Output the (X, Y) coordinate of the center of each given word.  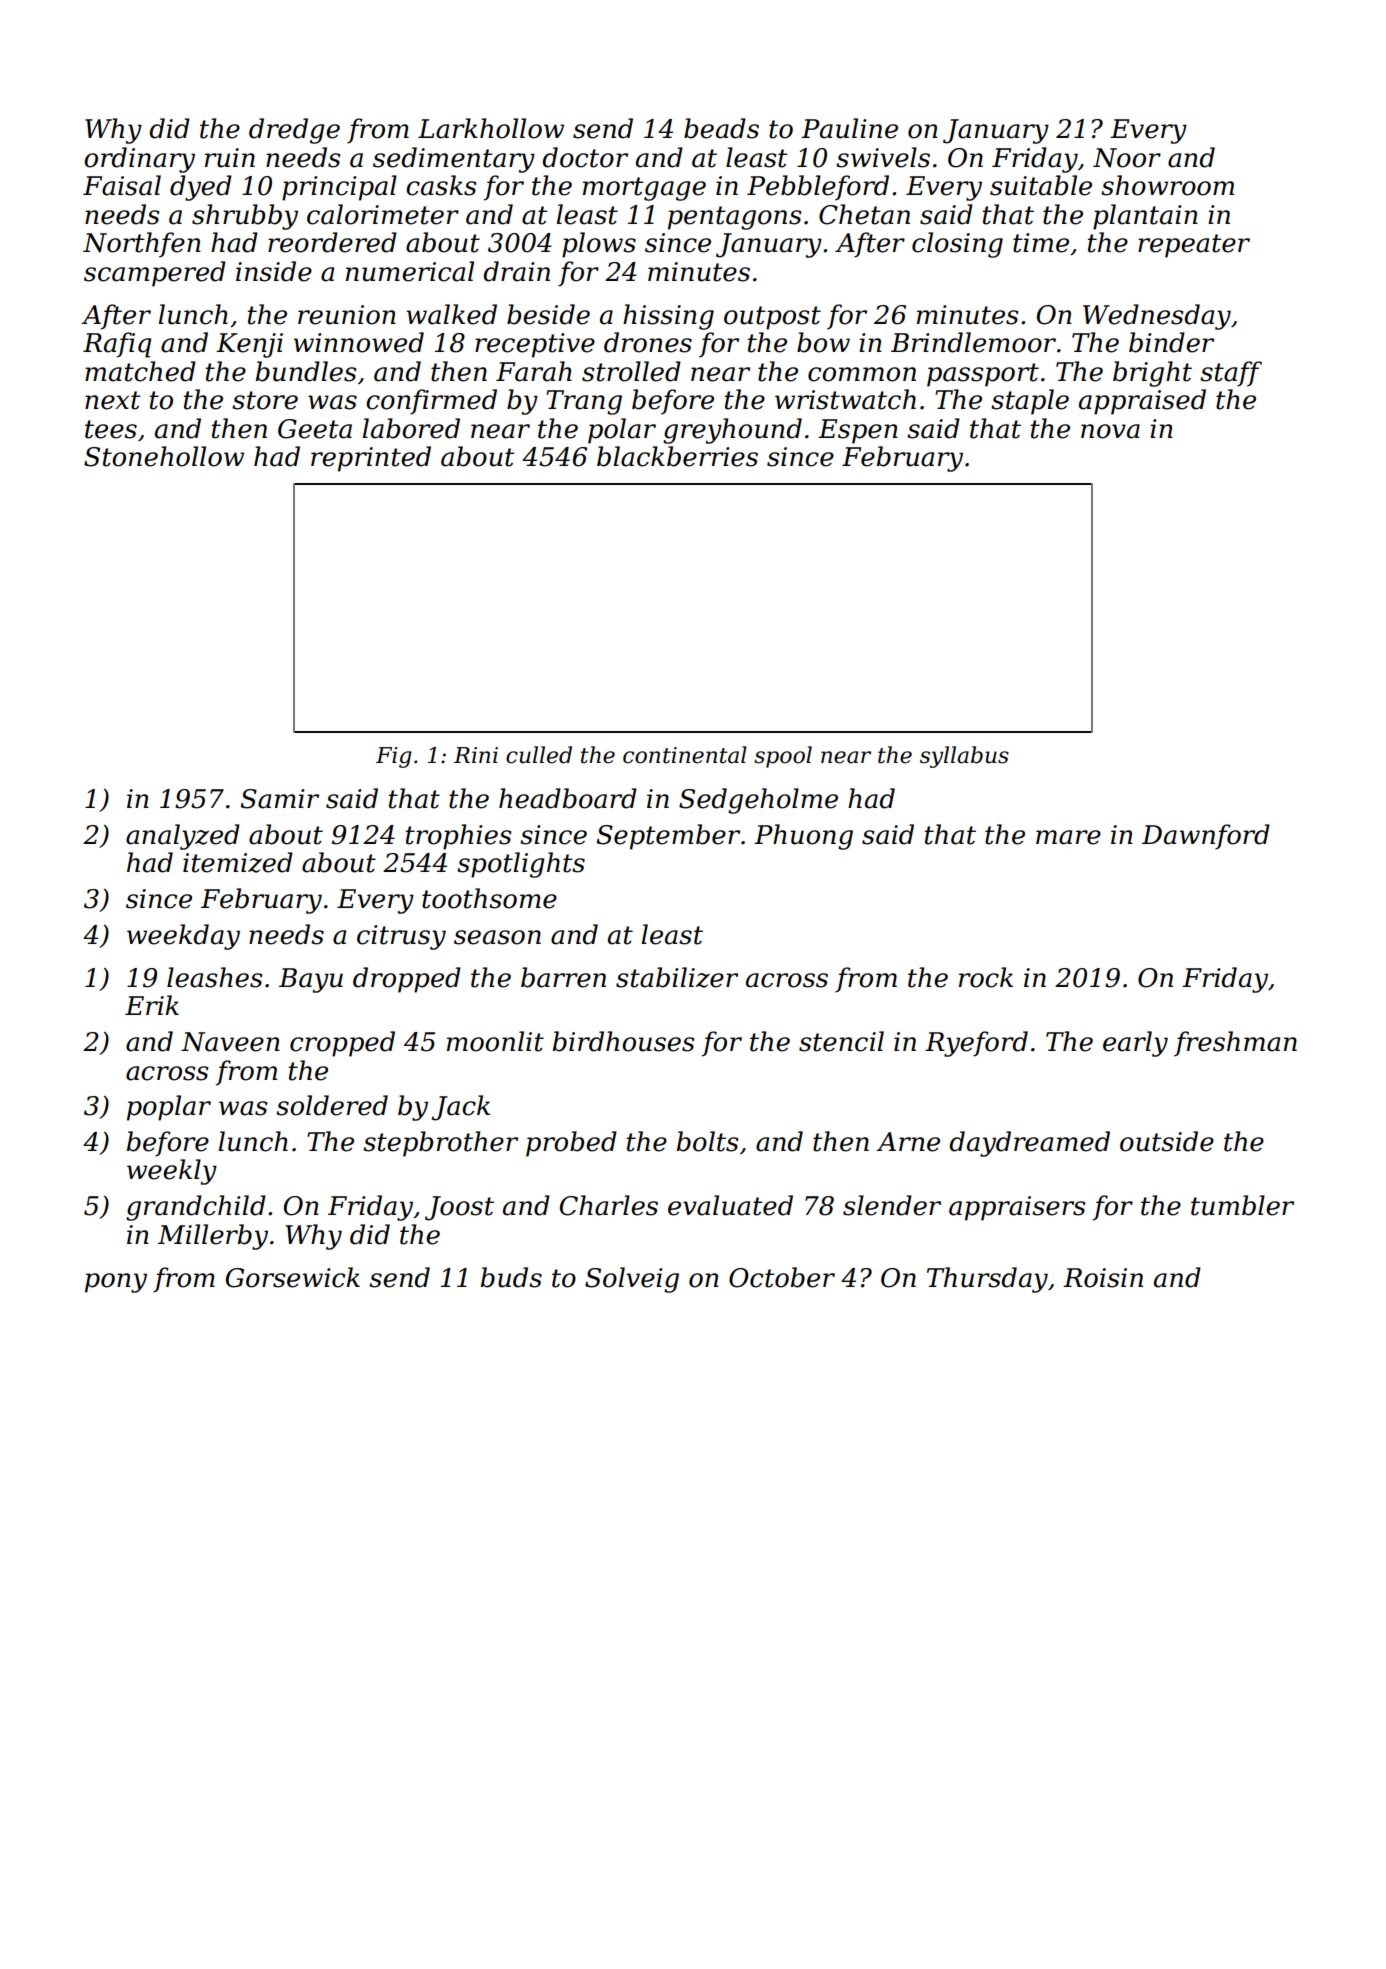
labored (411, 428)
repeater (1194, 246)
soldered (332, 1105)
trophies (458, 837)
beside (548, 314)
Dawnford (1206, 837)
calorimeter (383, 214)
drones (648, 342)
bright (1152, 374)
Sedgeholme (758, 801)
